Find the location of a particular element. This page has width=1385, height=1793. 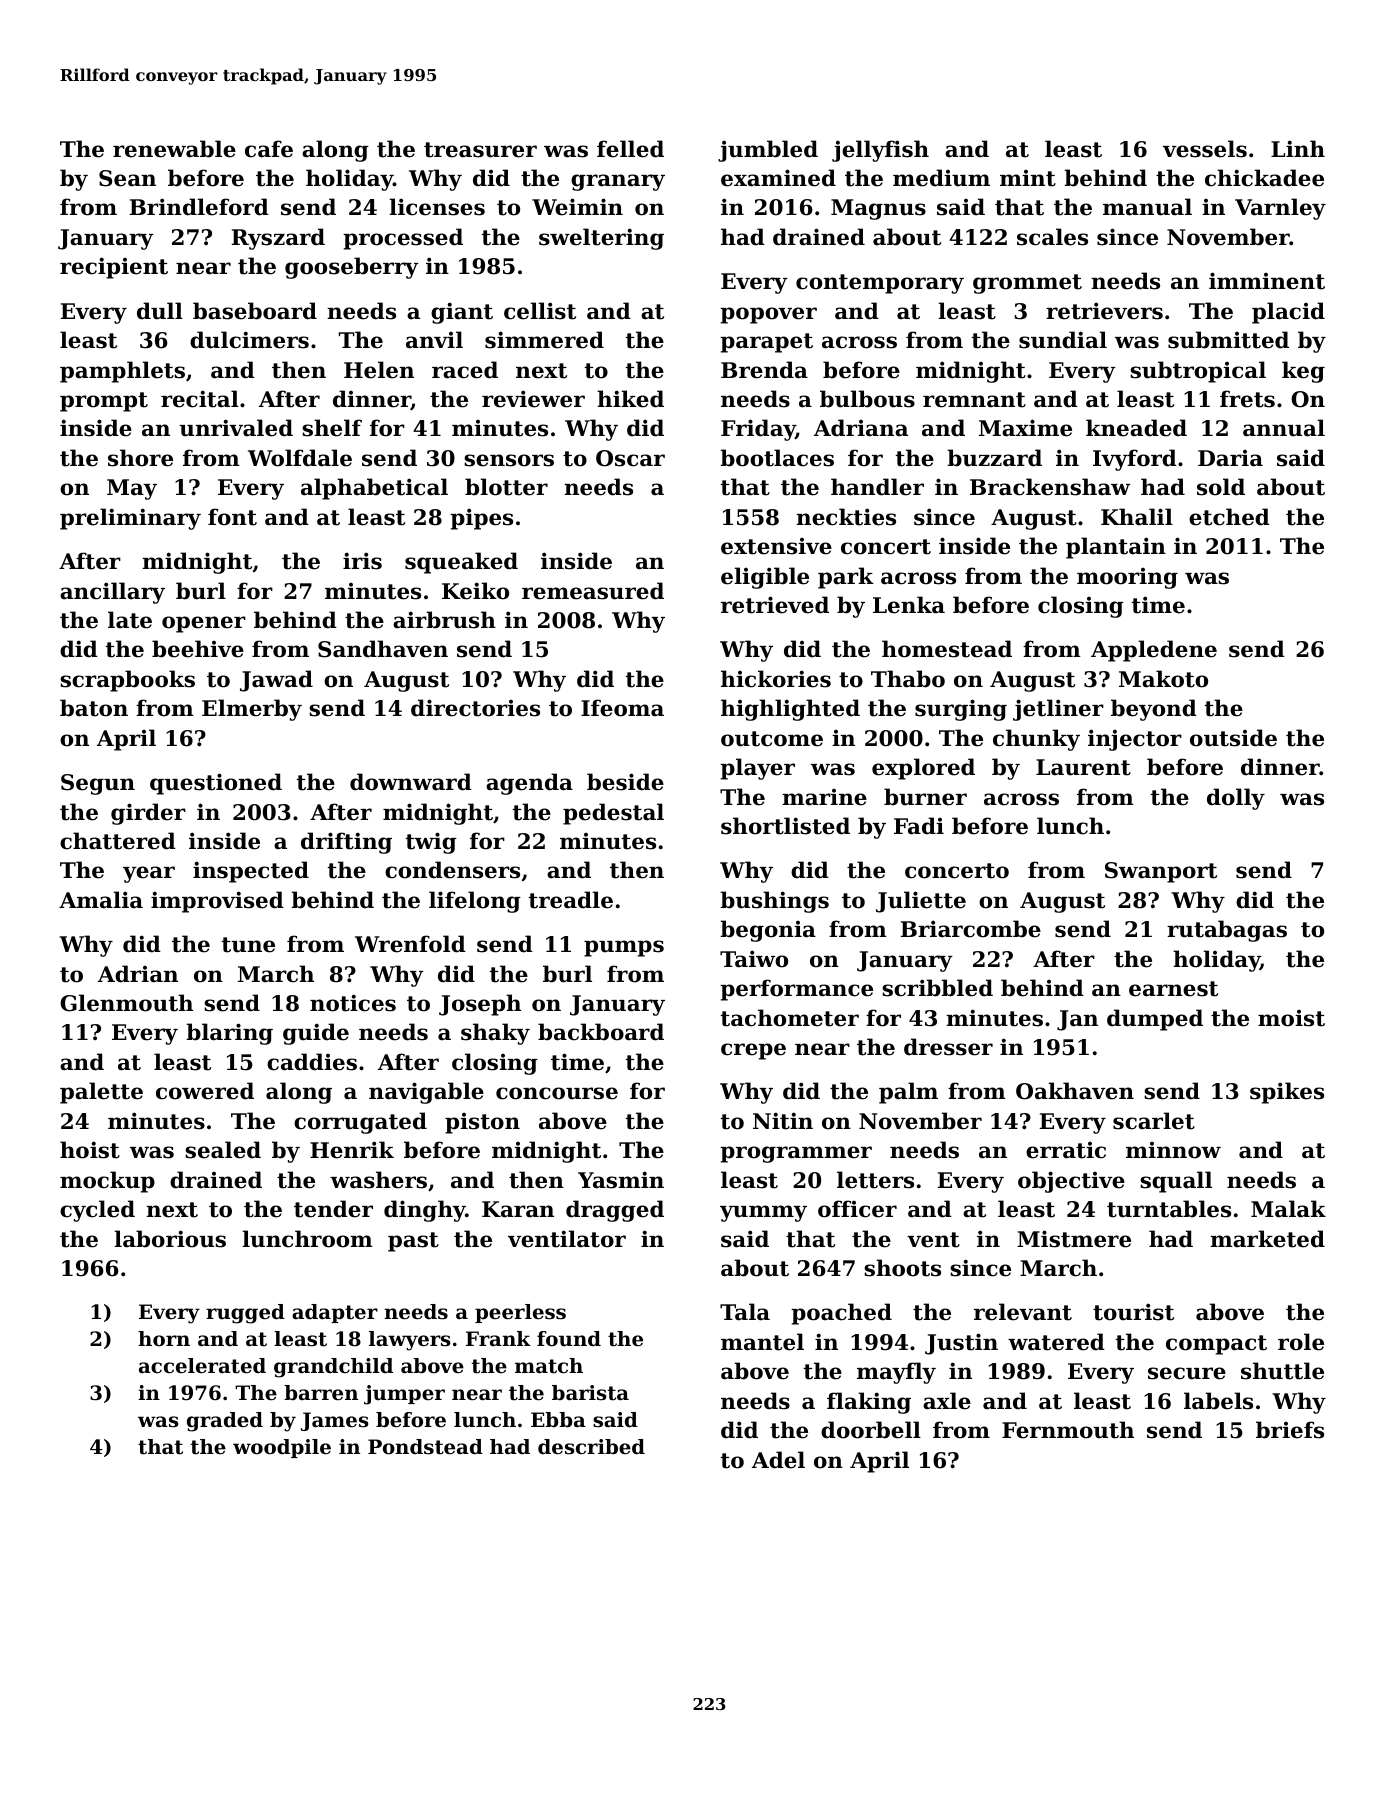

beehive is located at coordinates (198, 649).
